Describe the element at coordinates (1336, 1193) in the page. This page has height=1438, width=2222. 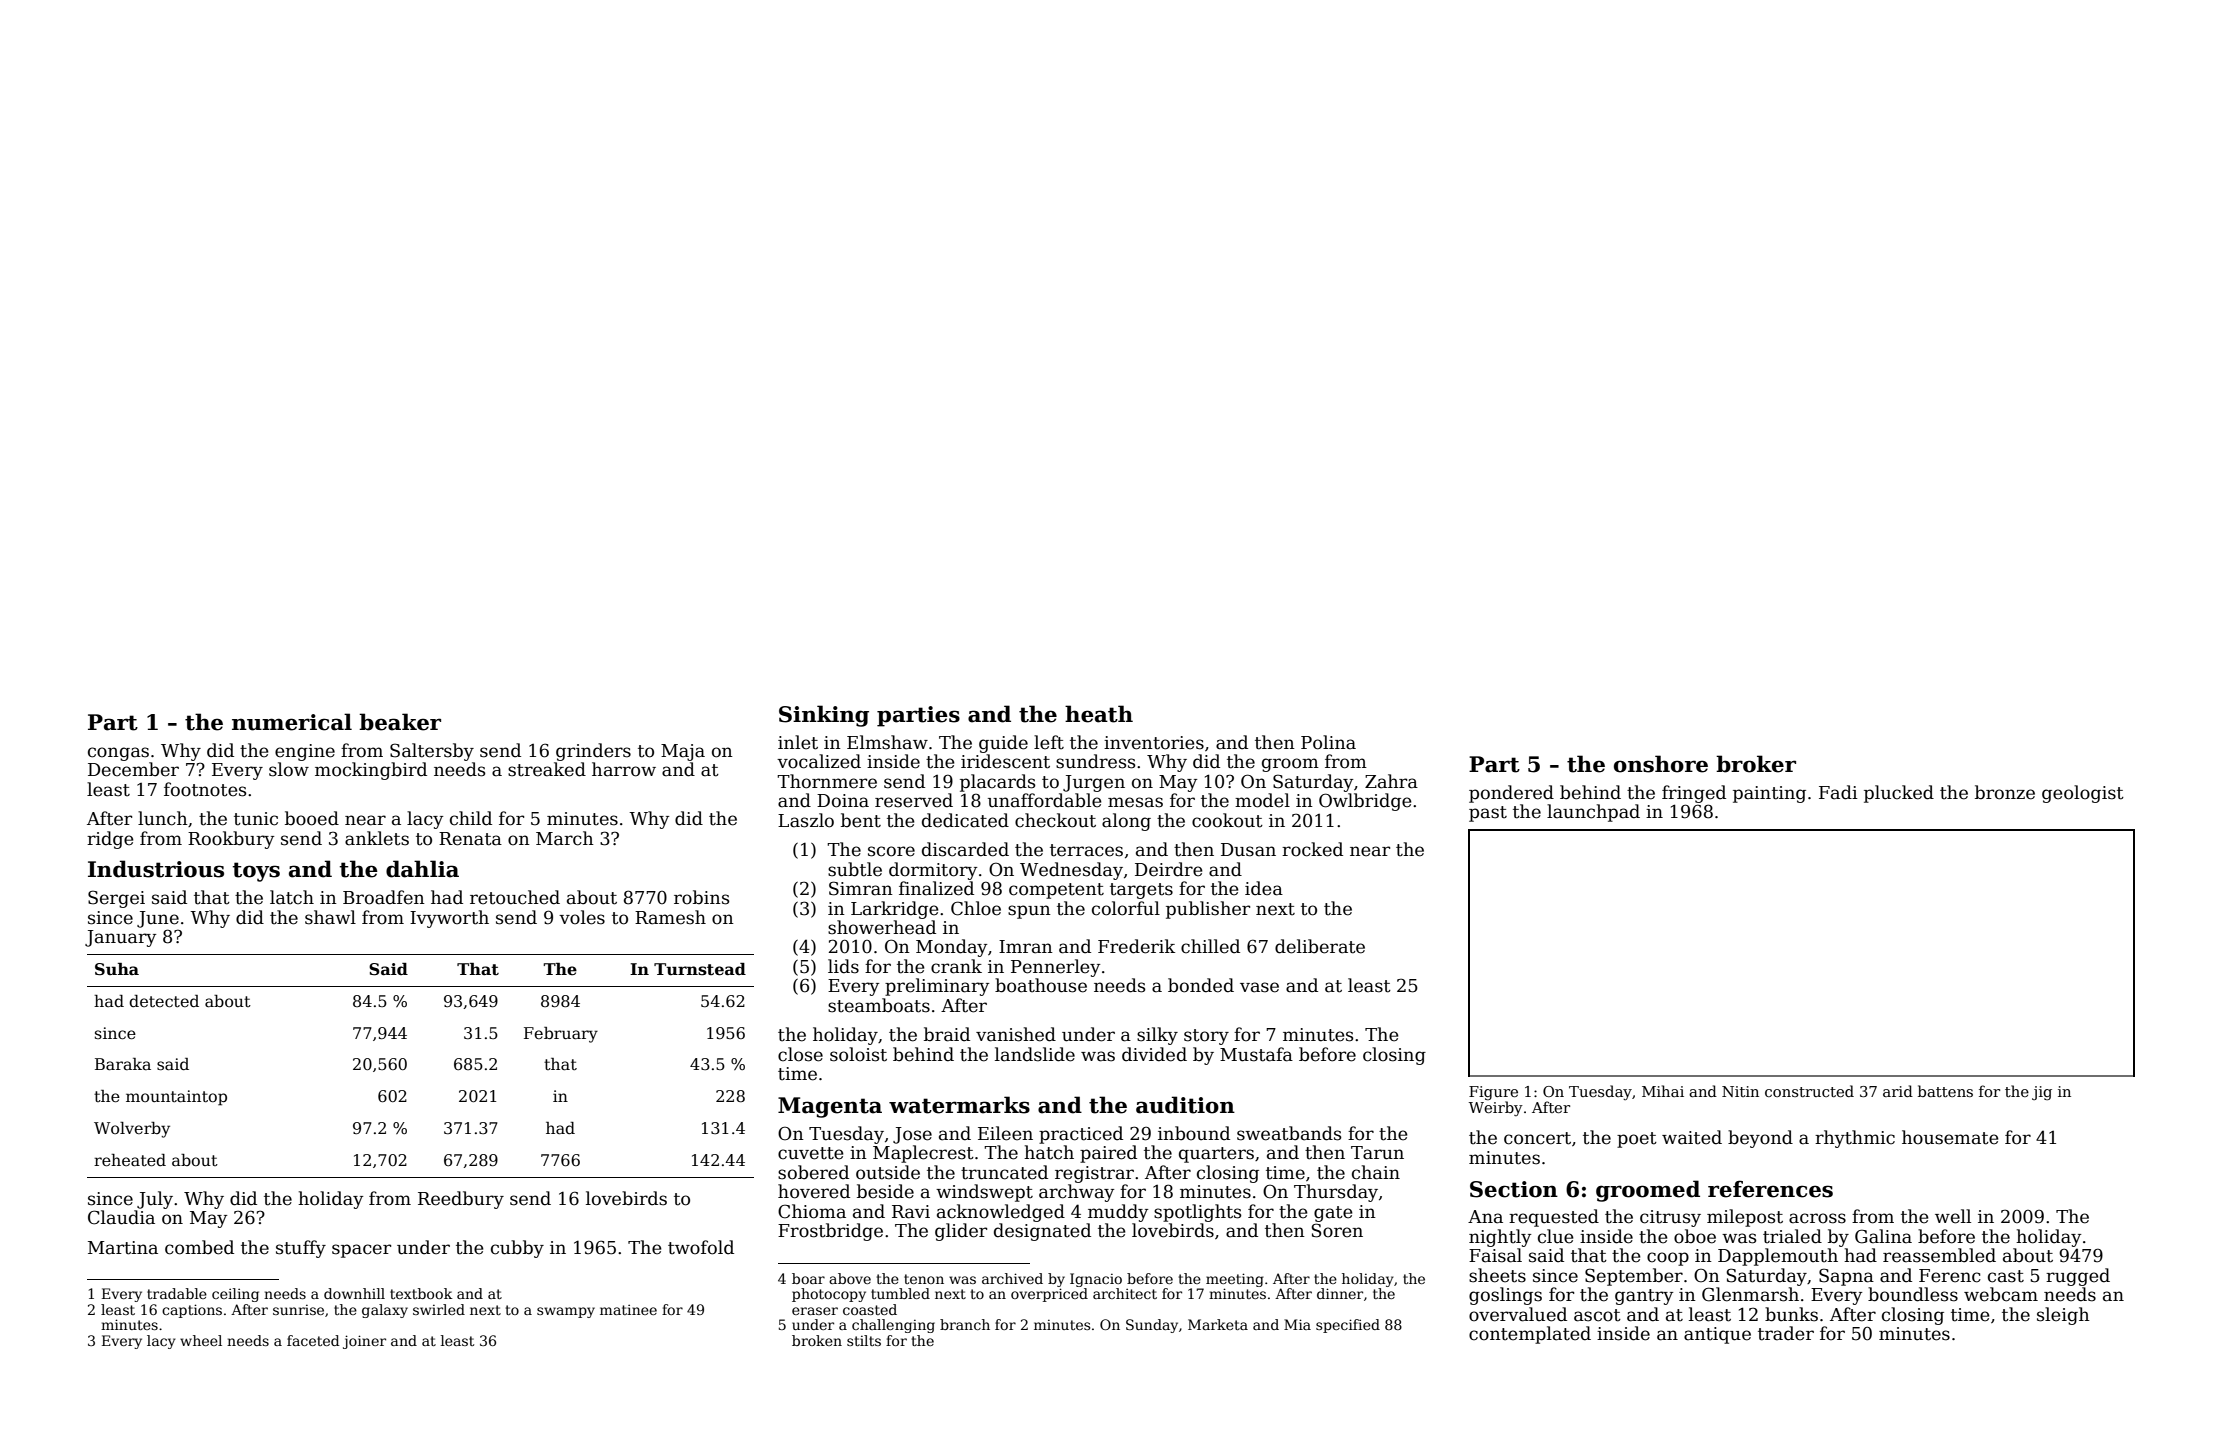
I see `Thursday` at that location.
